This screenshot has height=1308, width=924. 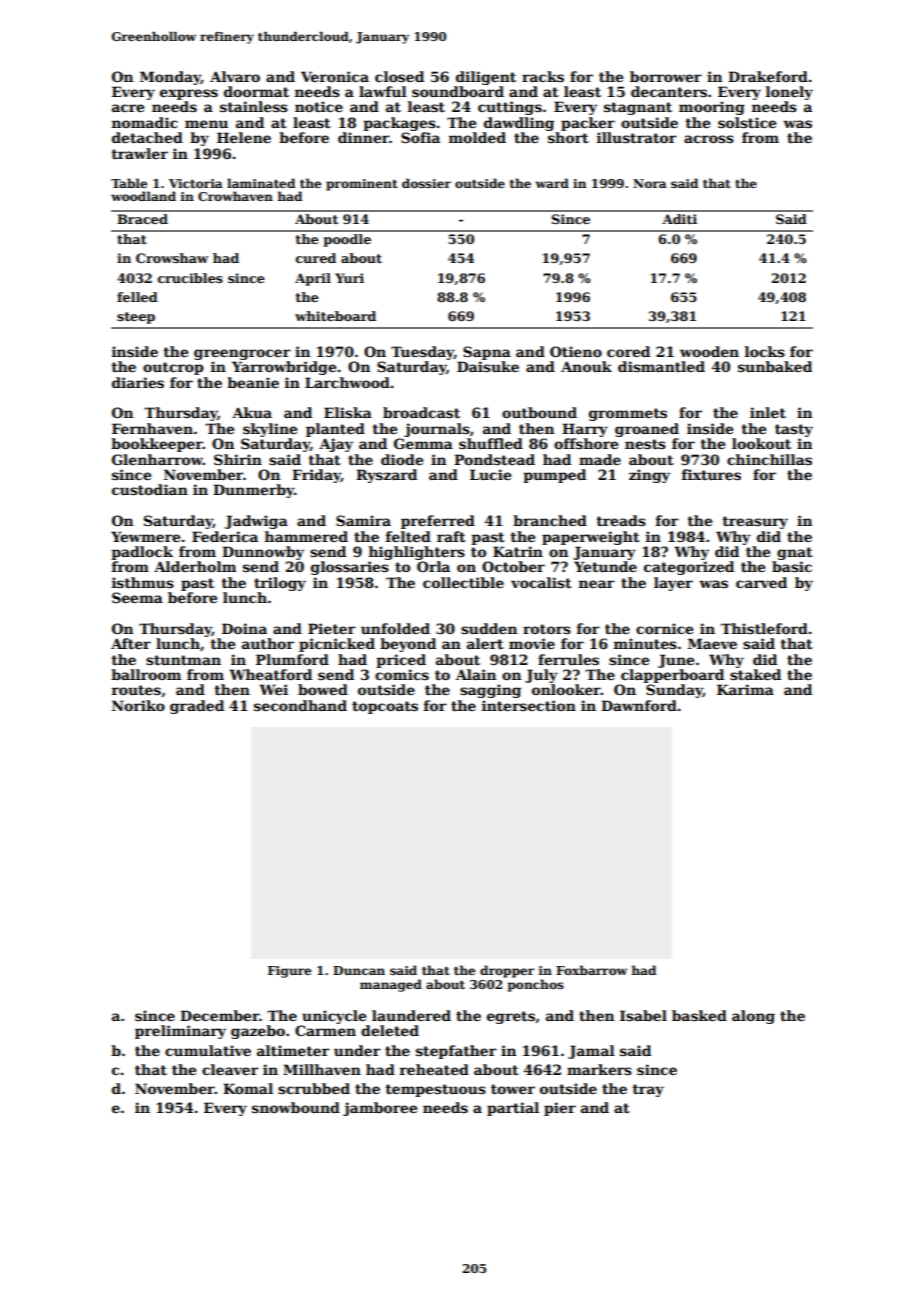 What do you see at coordinates (195, 566) in the screenshot?
I see `Alderholm` at bounding box center [195, 566].
